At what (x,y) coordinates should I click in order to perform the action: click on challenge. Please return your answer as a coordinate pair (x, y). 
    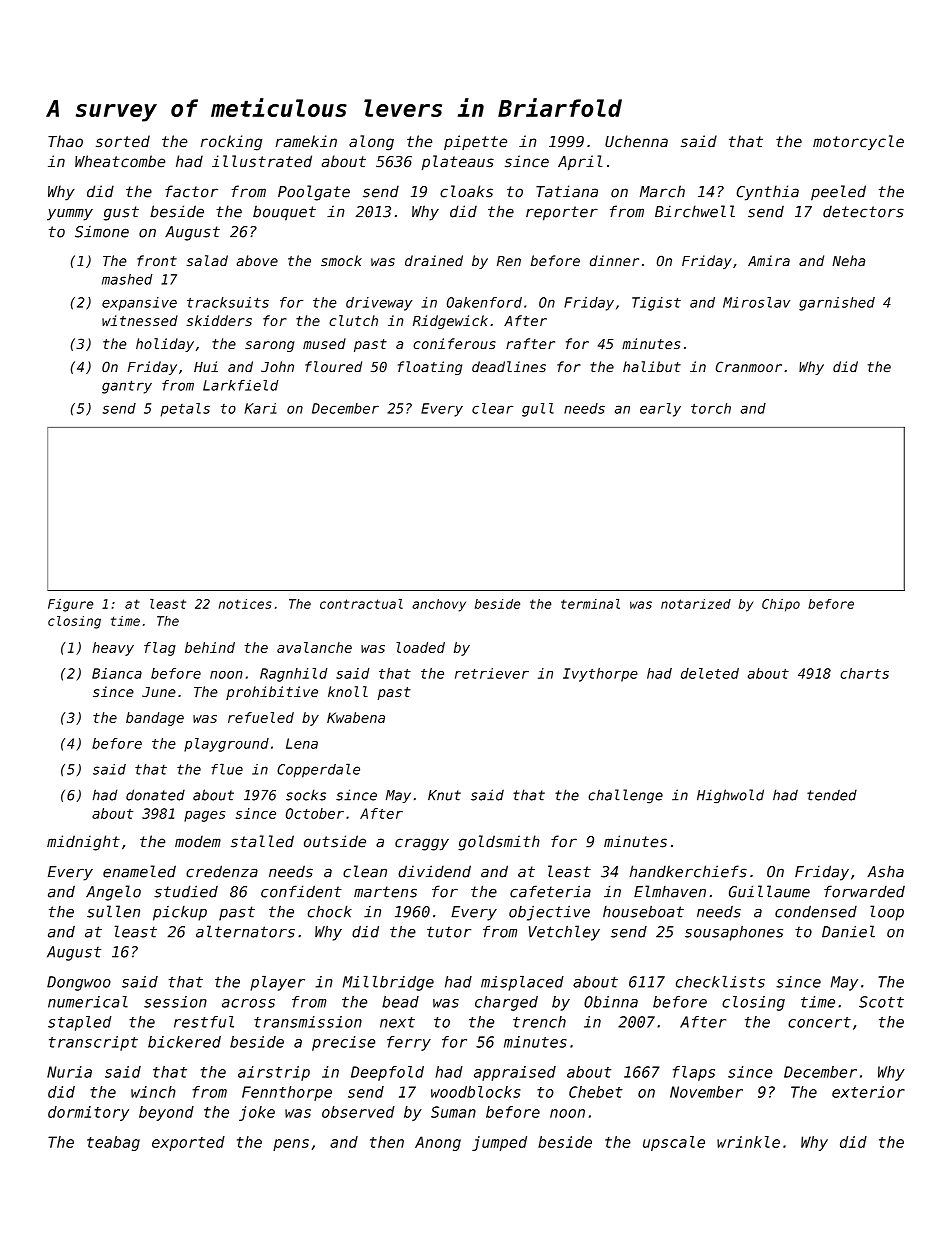
    Looking at the image, I should click on (625, 796).
